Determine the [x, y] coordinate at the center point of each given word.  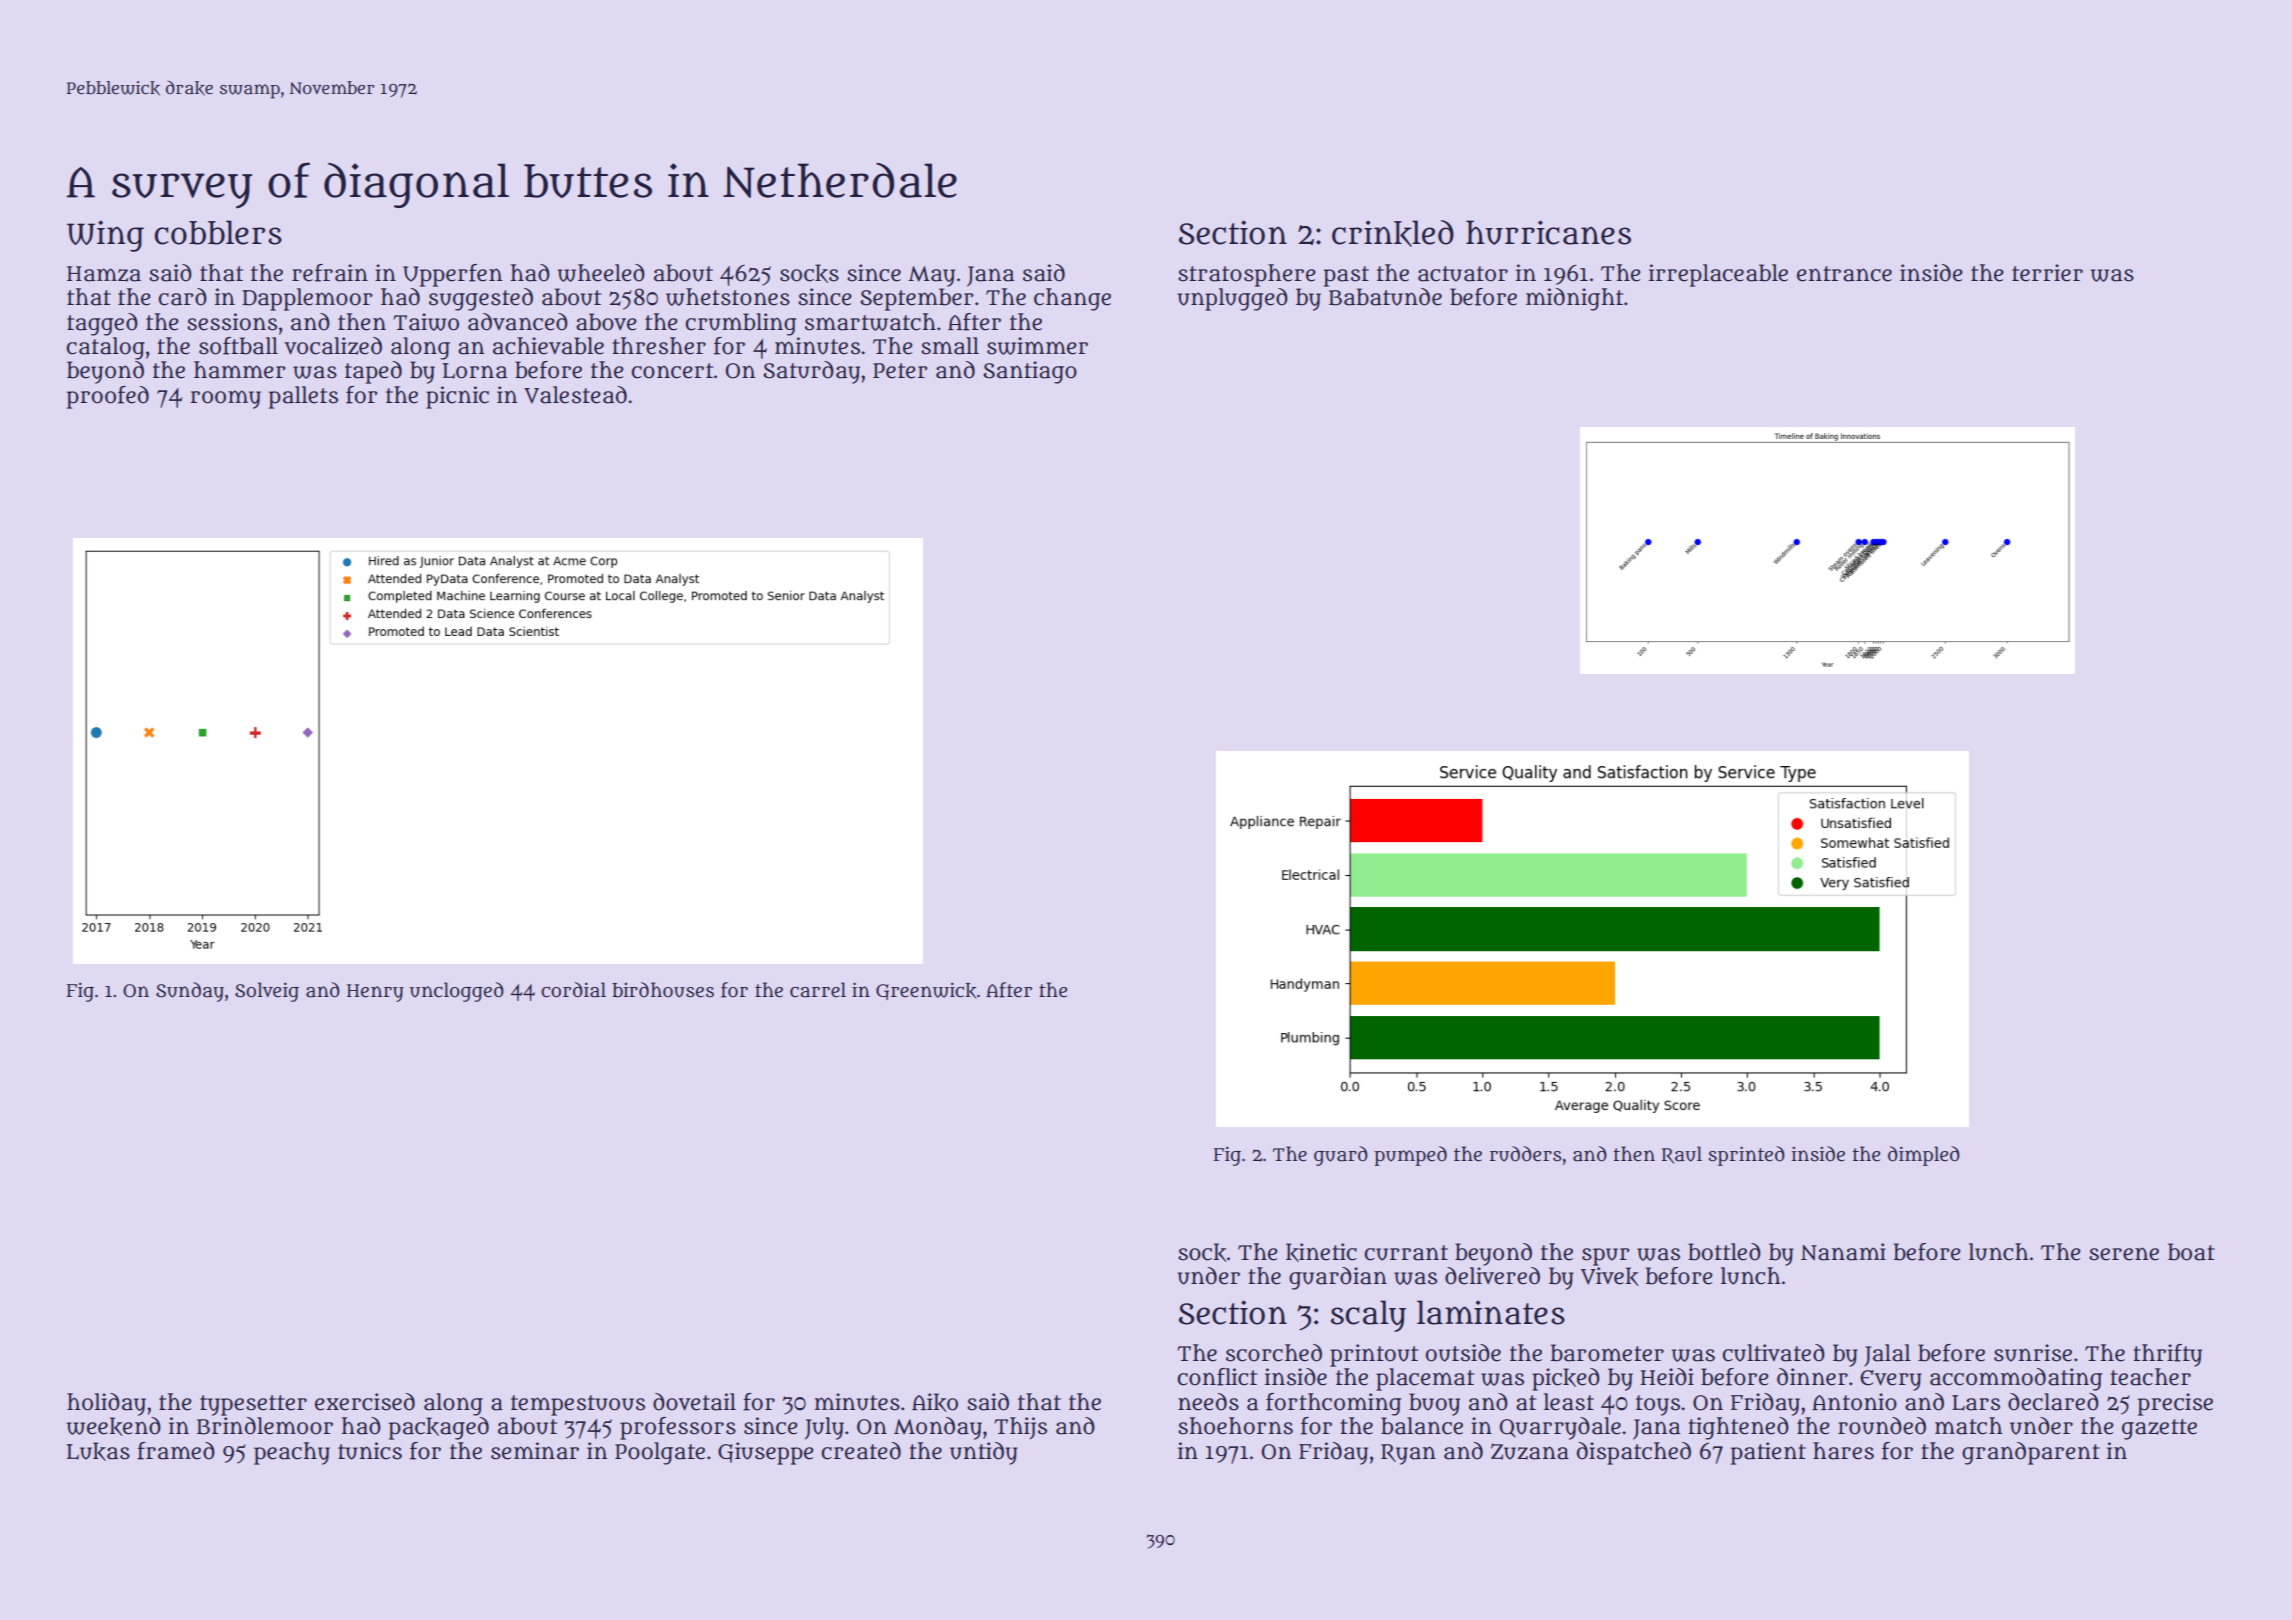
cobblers [218, 232]
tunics [370, 1451]
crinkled [1393, 233]
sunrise [2033, 1353]
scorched [1274, 1353]
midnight [1574, 299]
